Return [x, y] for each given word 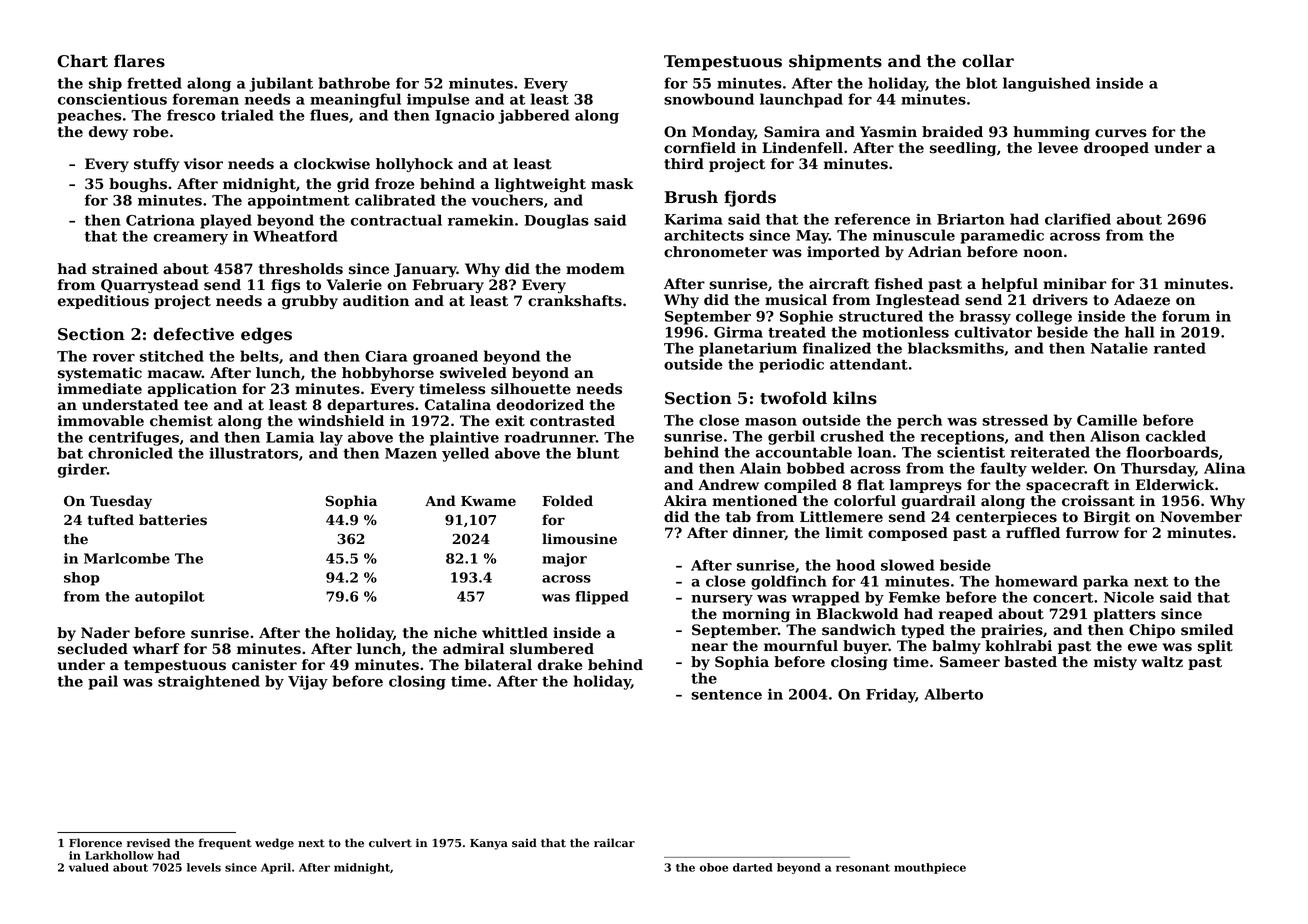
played [226, 221]
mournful [801, 646]
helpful [1010, 285]
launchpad [801, 100]
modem [595, 269]
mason [771, 422]
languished [1046, 84]
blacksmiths [956, 348]
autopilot [170, 598]
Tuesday [121, 502]
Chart [82, 61]
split [1215, 647]
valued [89, 867]
